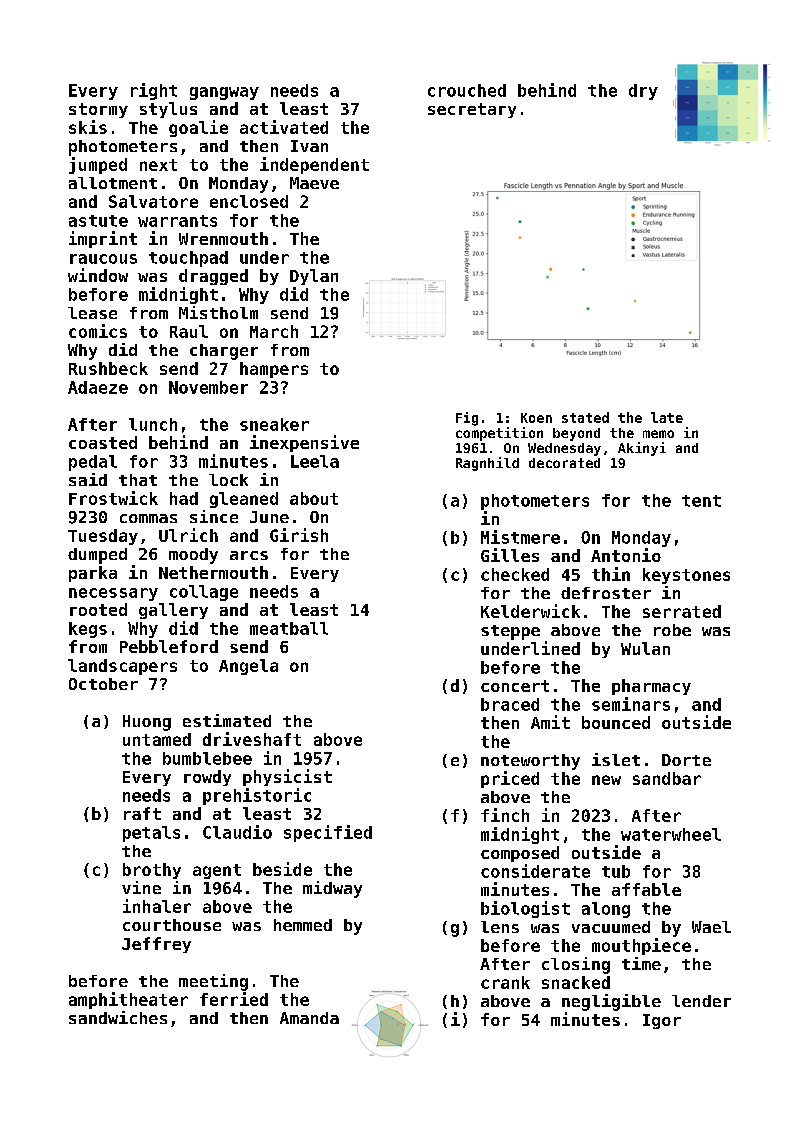 The height and width of the image is (1137, 802). I want to click on braced, so click(510, 704).
